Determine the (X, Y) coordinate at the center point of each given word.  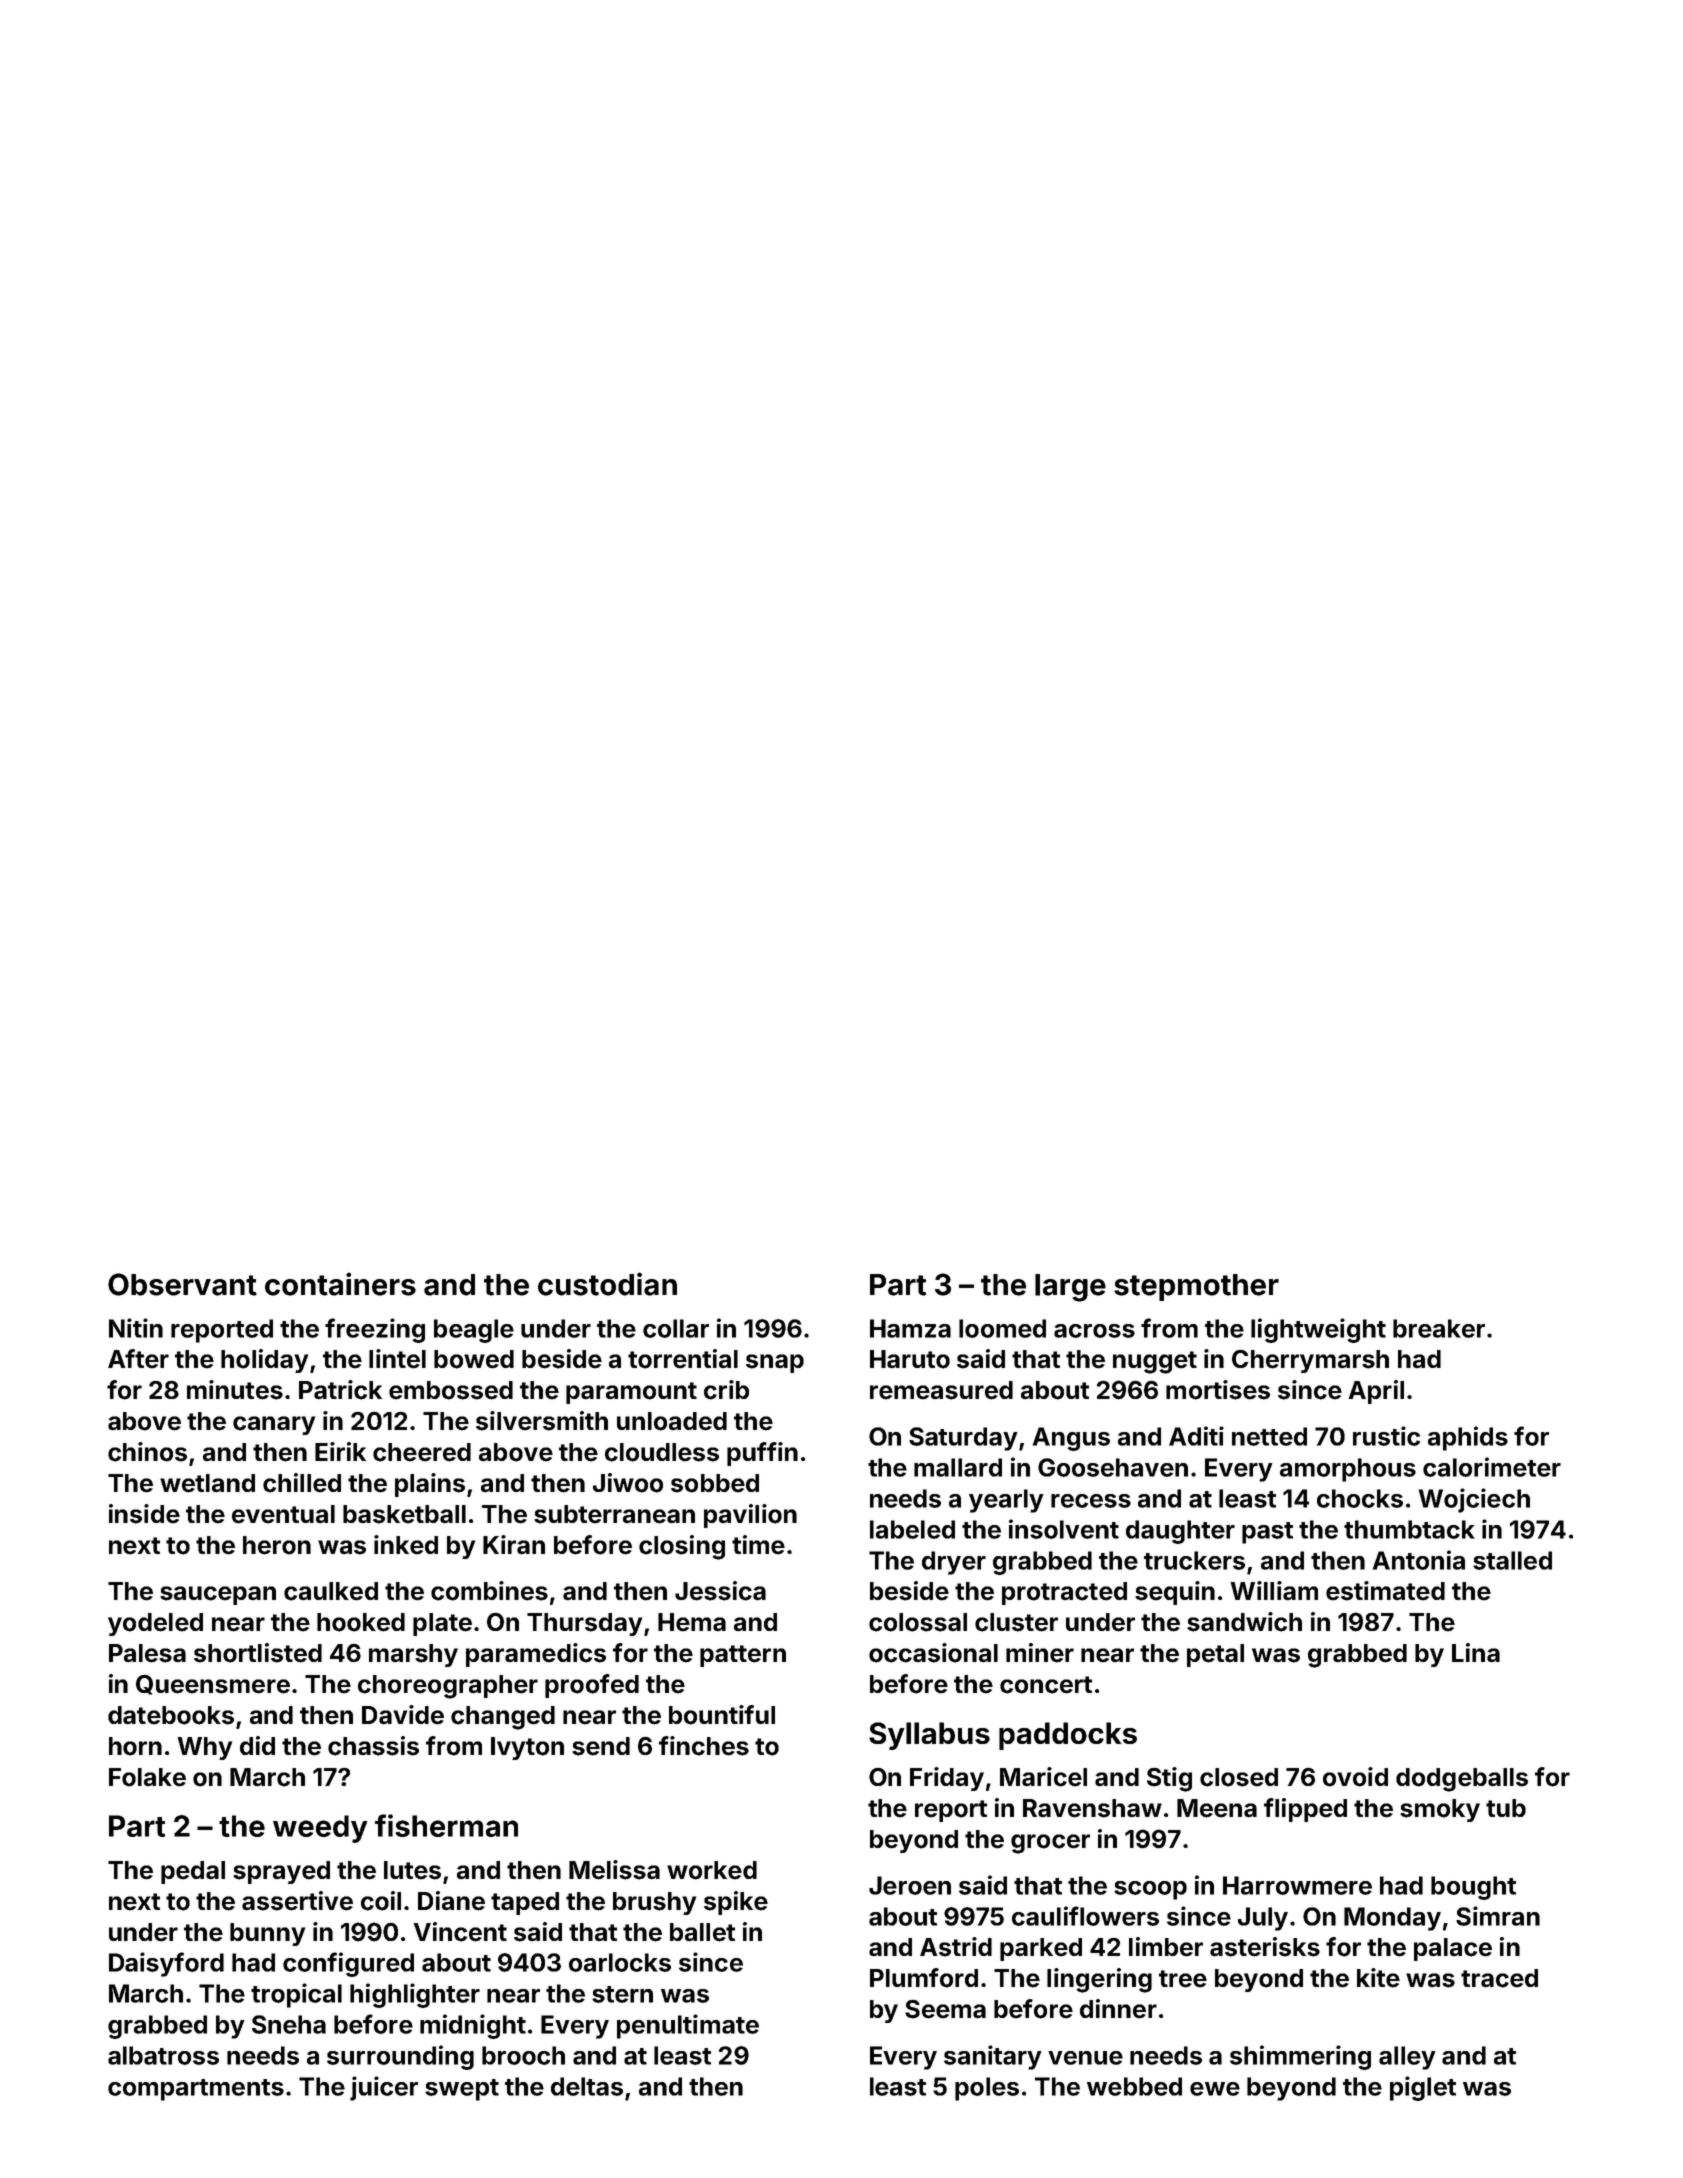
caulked (331, 1591)
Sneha (289, 2024)
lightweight (1318, 1330)
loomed (1002, 1328)
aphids (1468, 1438)
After (138, 1359)
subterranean (614, 1514)
